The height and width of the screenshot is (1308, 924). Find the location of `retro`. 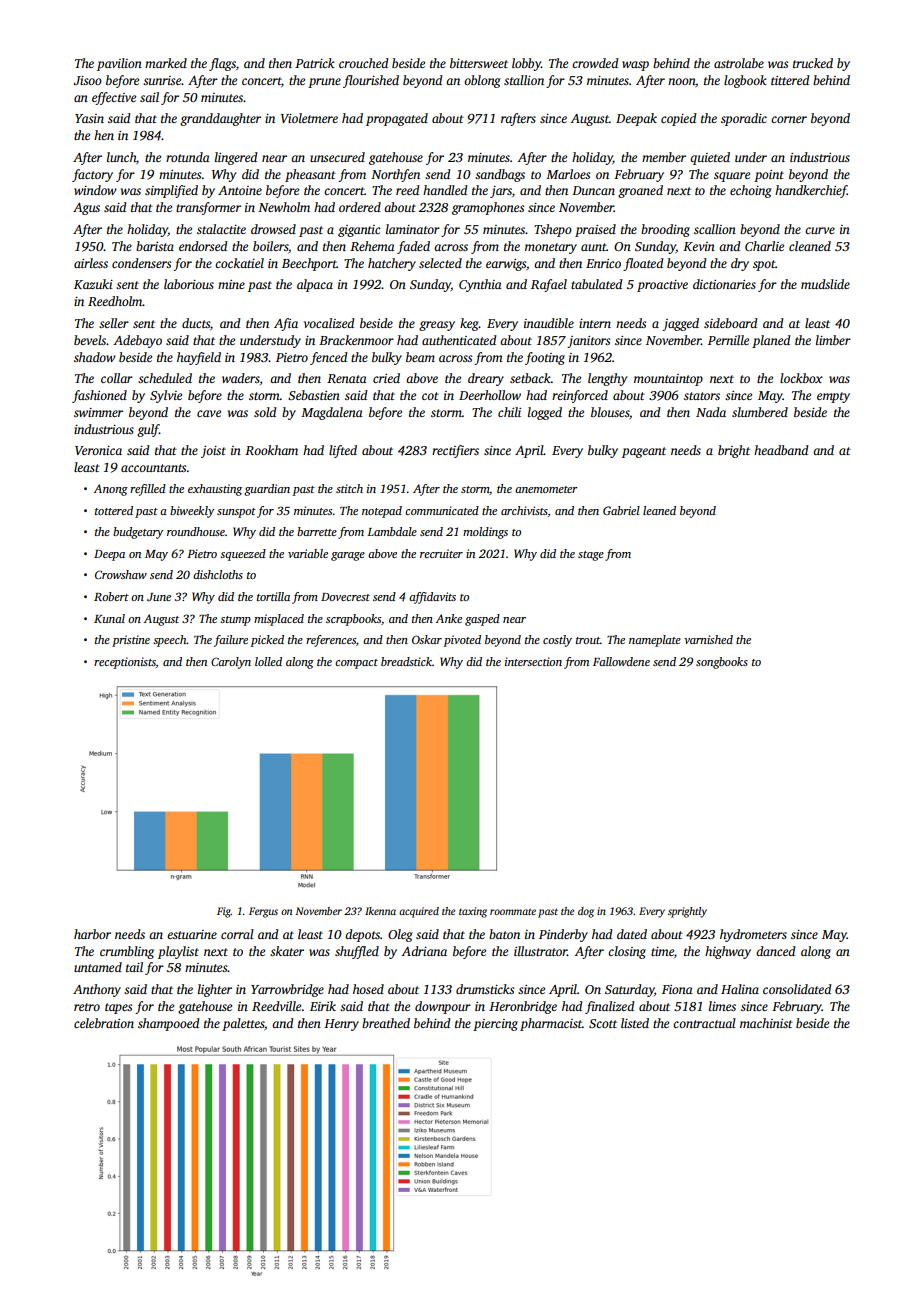

retro is located at coordinates (87, 1007).
